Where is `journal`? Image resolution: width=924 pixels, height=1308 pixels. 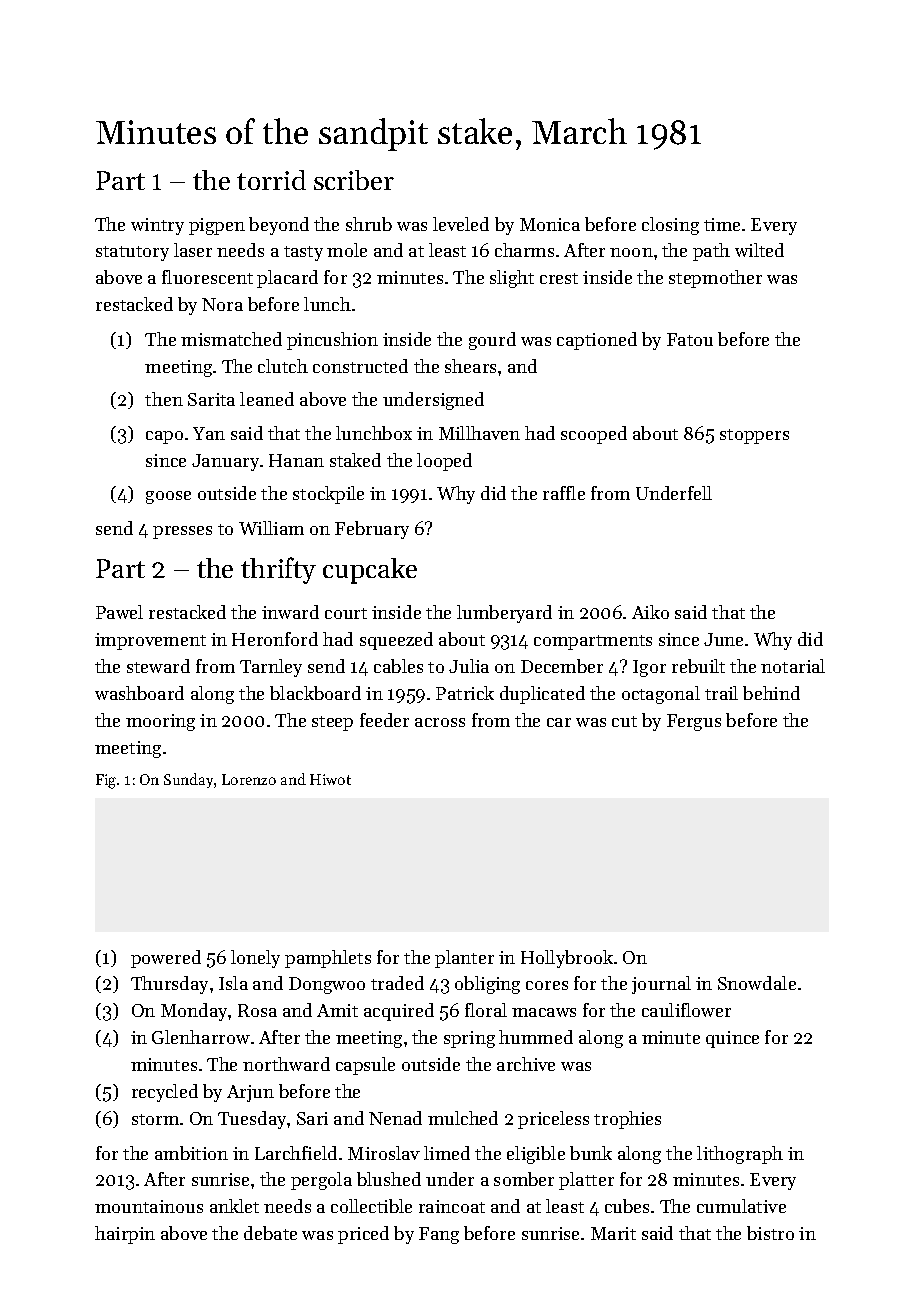
journal is located at coordinates (661, 985).
